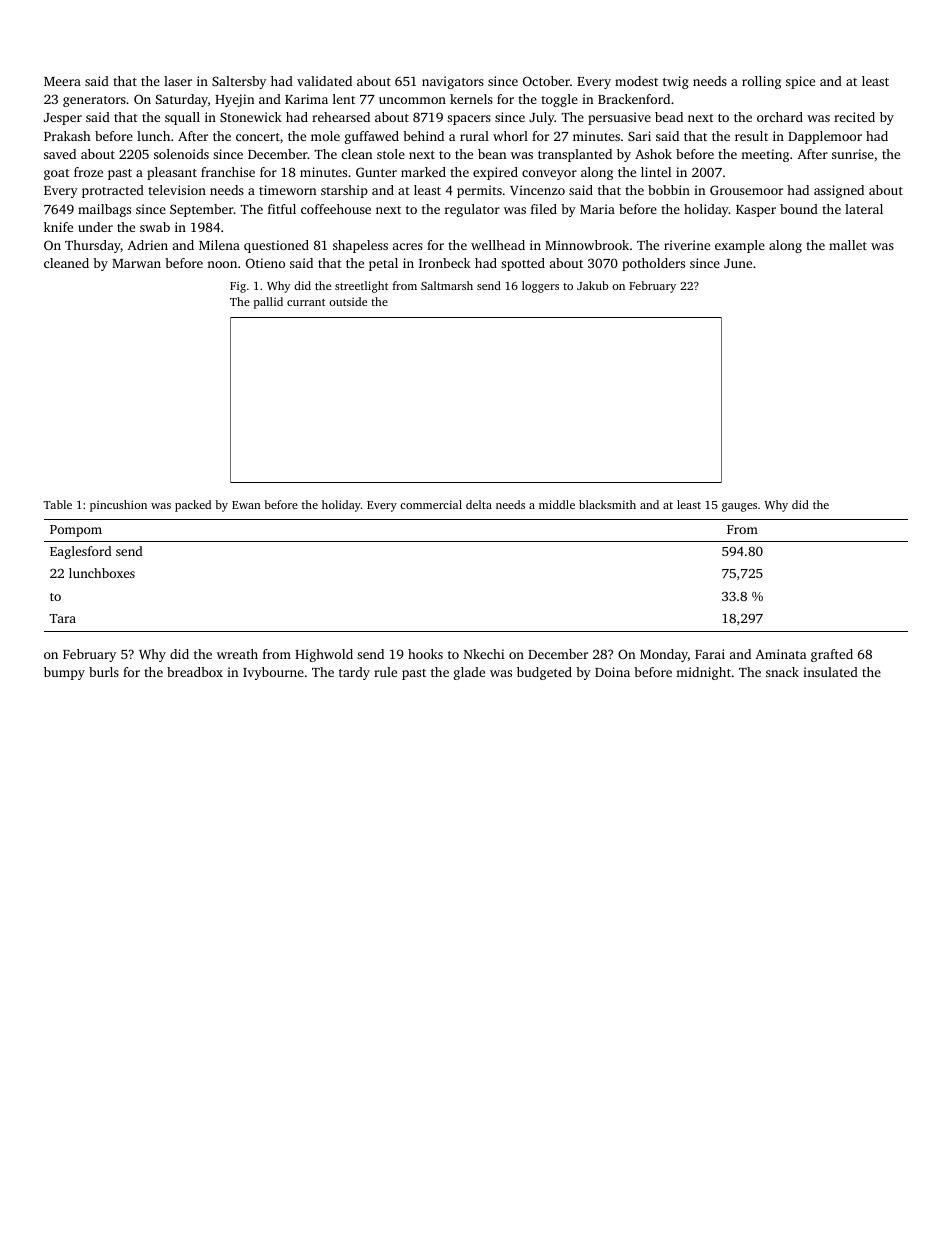 Image resolution: width=952 pixels, height=1233 pixels. What do you see at coordinates (756, 211) in the screenshot?
I see `Kasper` at bounding box center [756, 211].
